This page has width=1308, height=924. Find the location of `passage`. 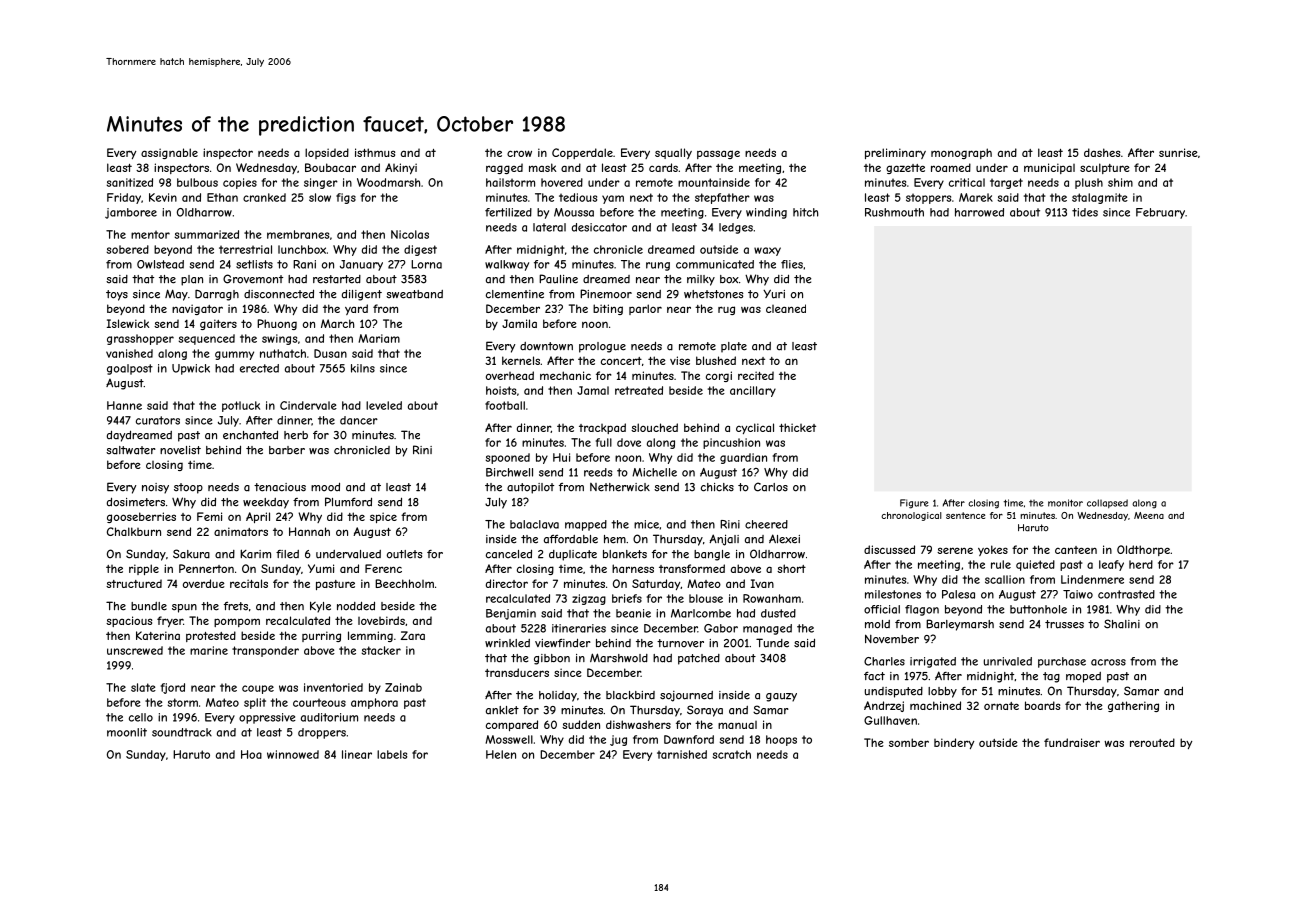

passage is located at coordinates (718, 154).
